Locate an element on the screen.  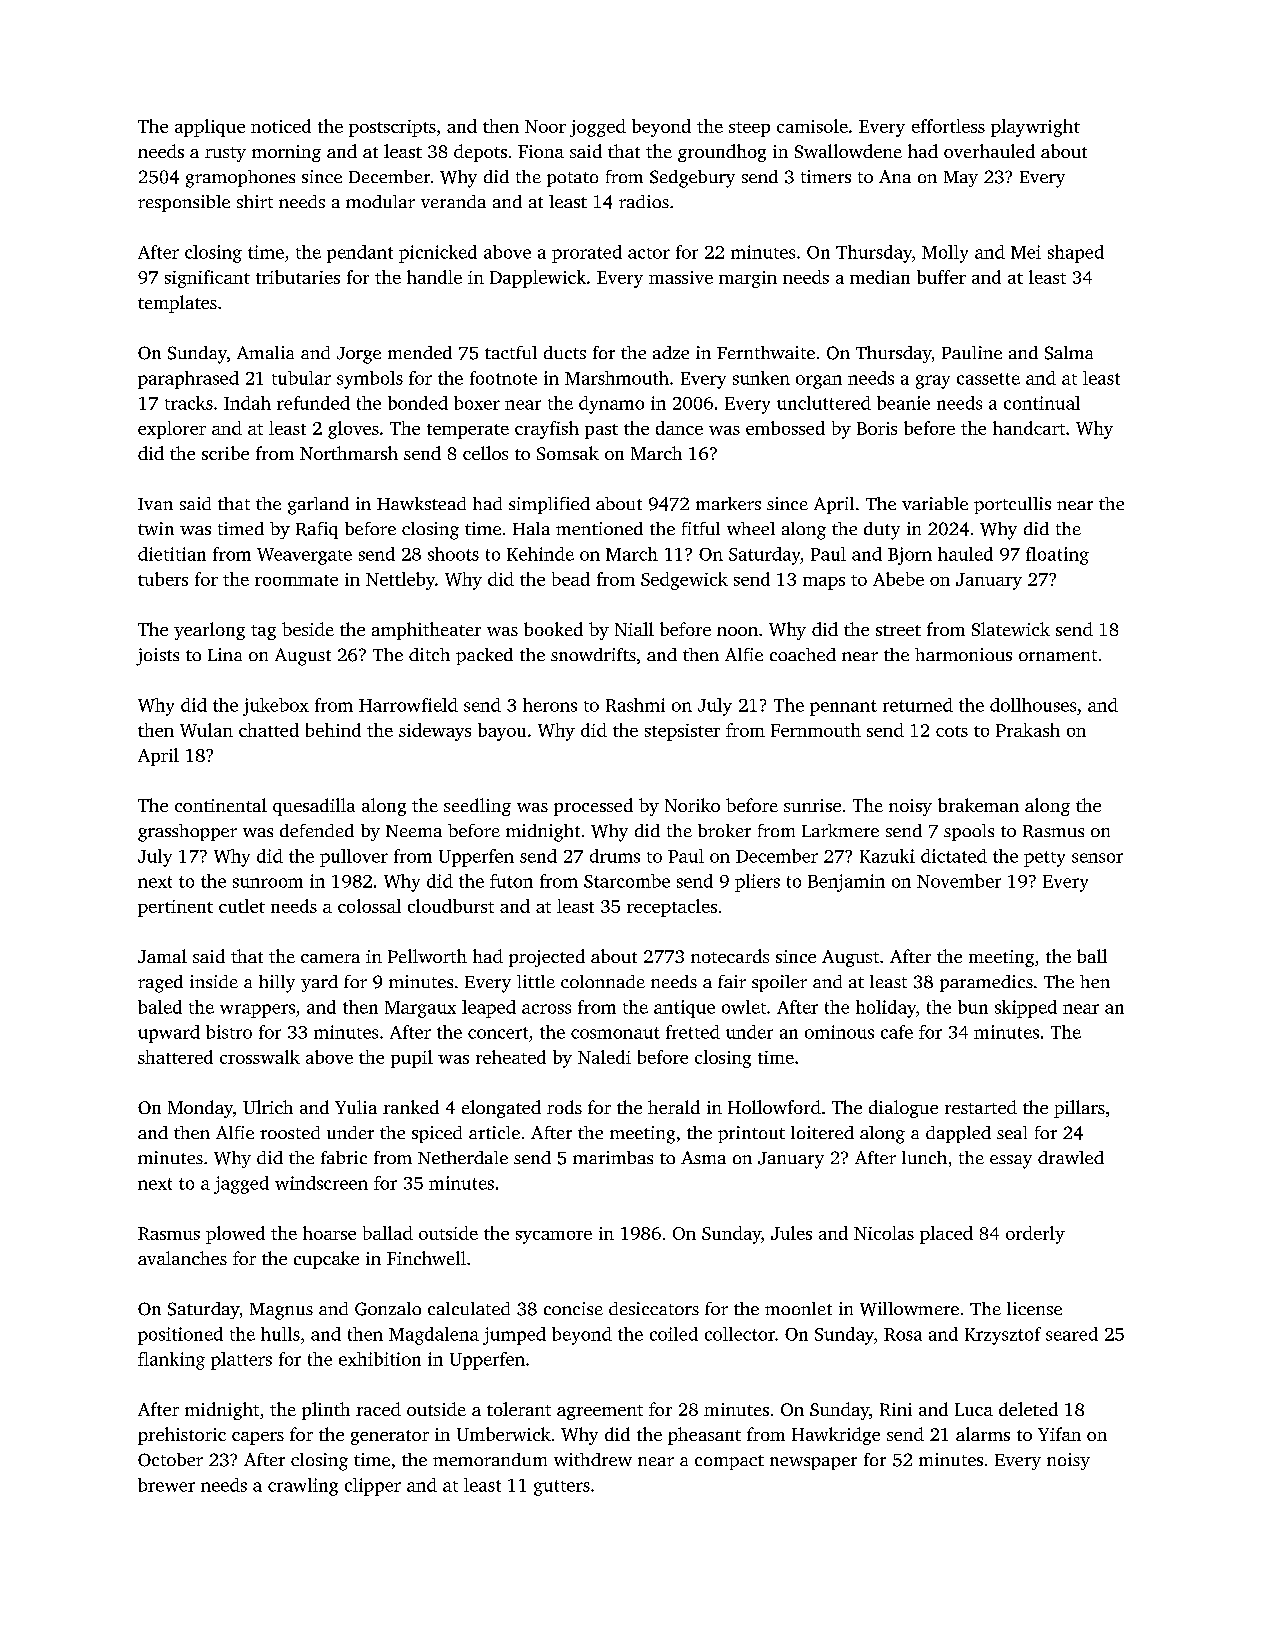
Prakash is located at coordinates (1028, 730).
